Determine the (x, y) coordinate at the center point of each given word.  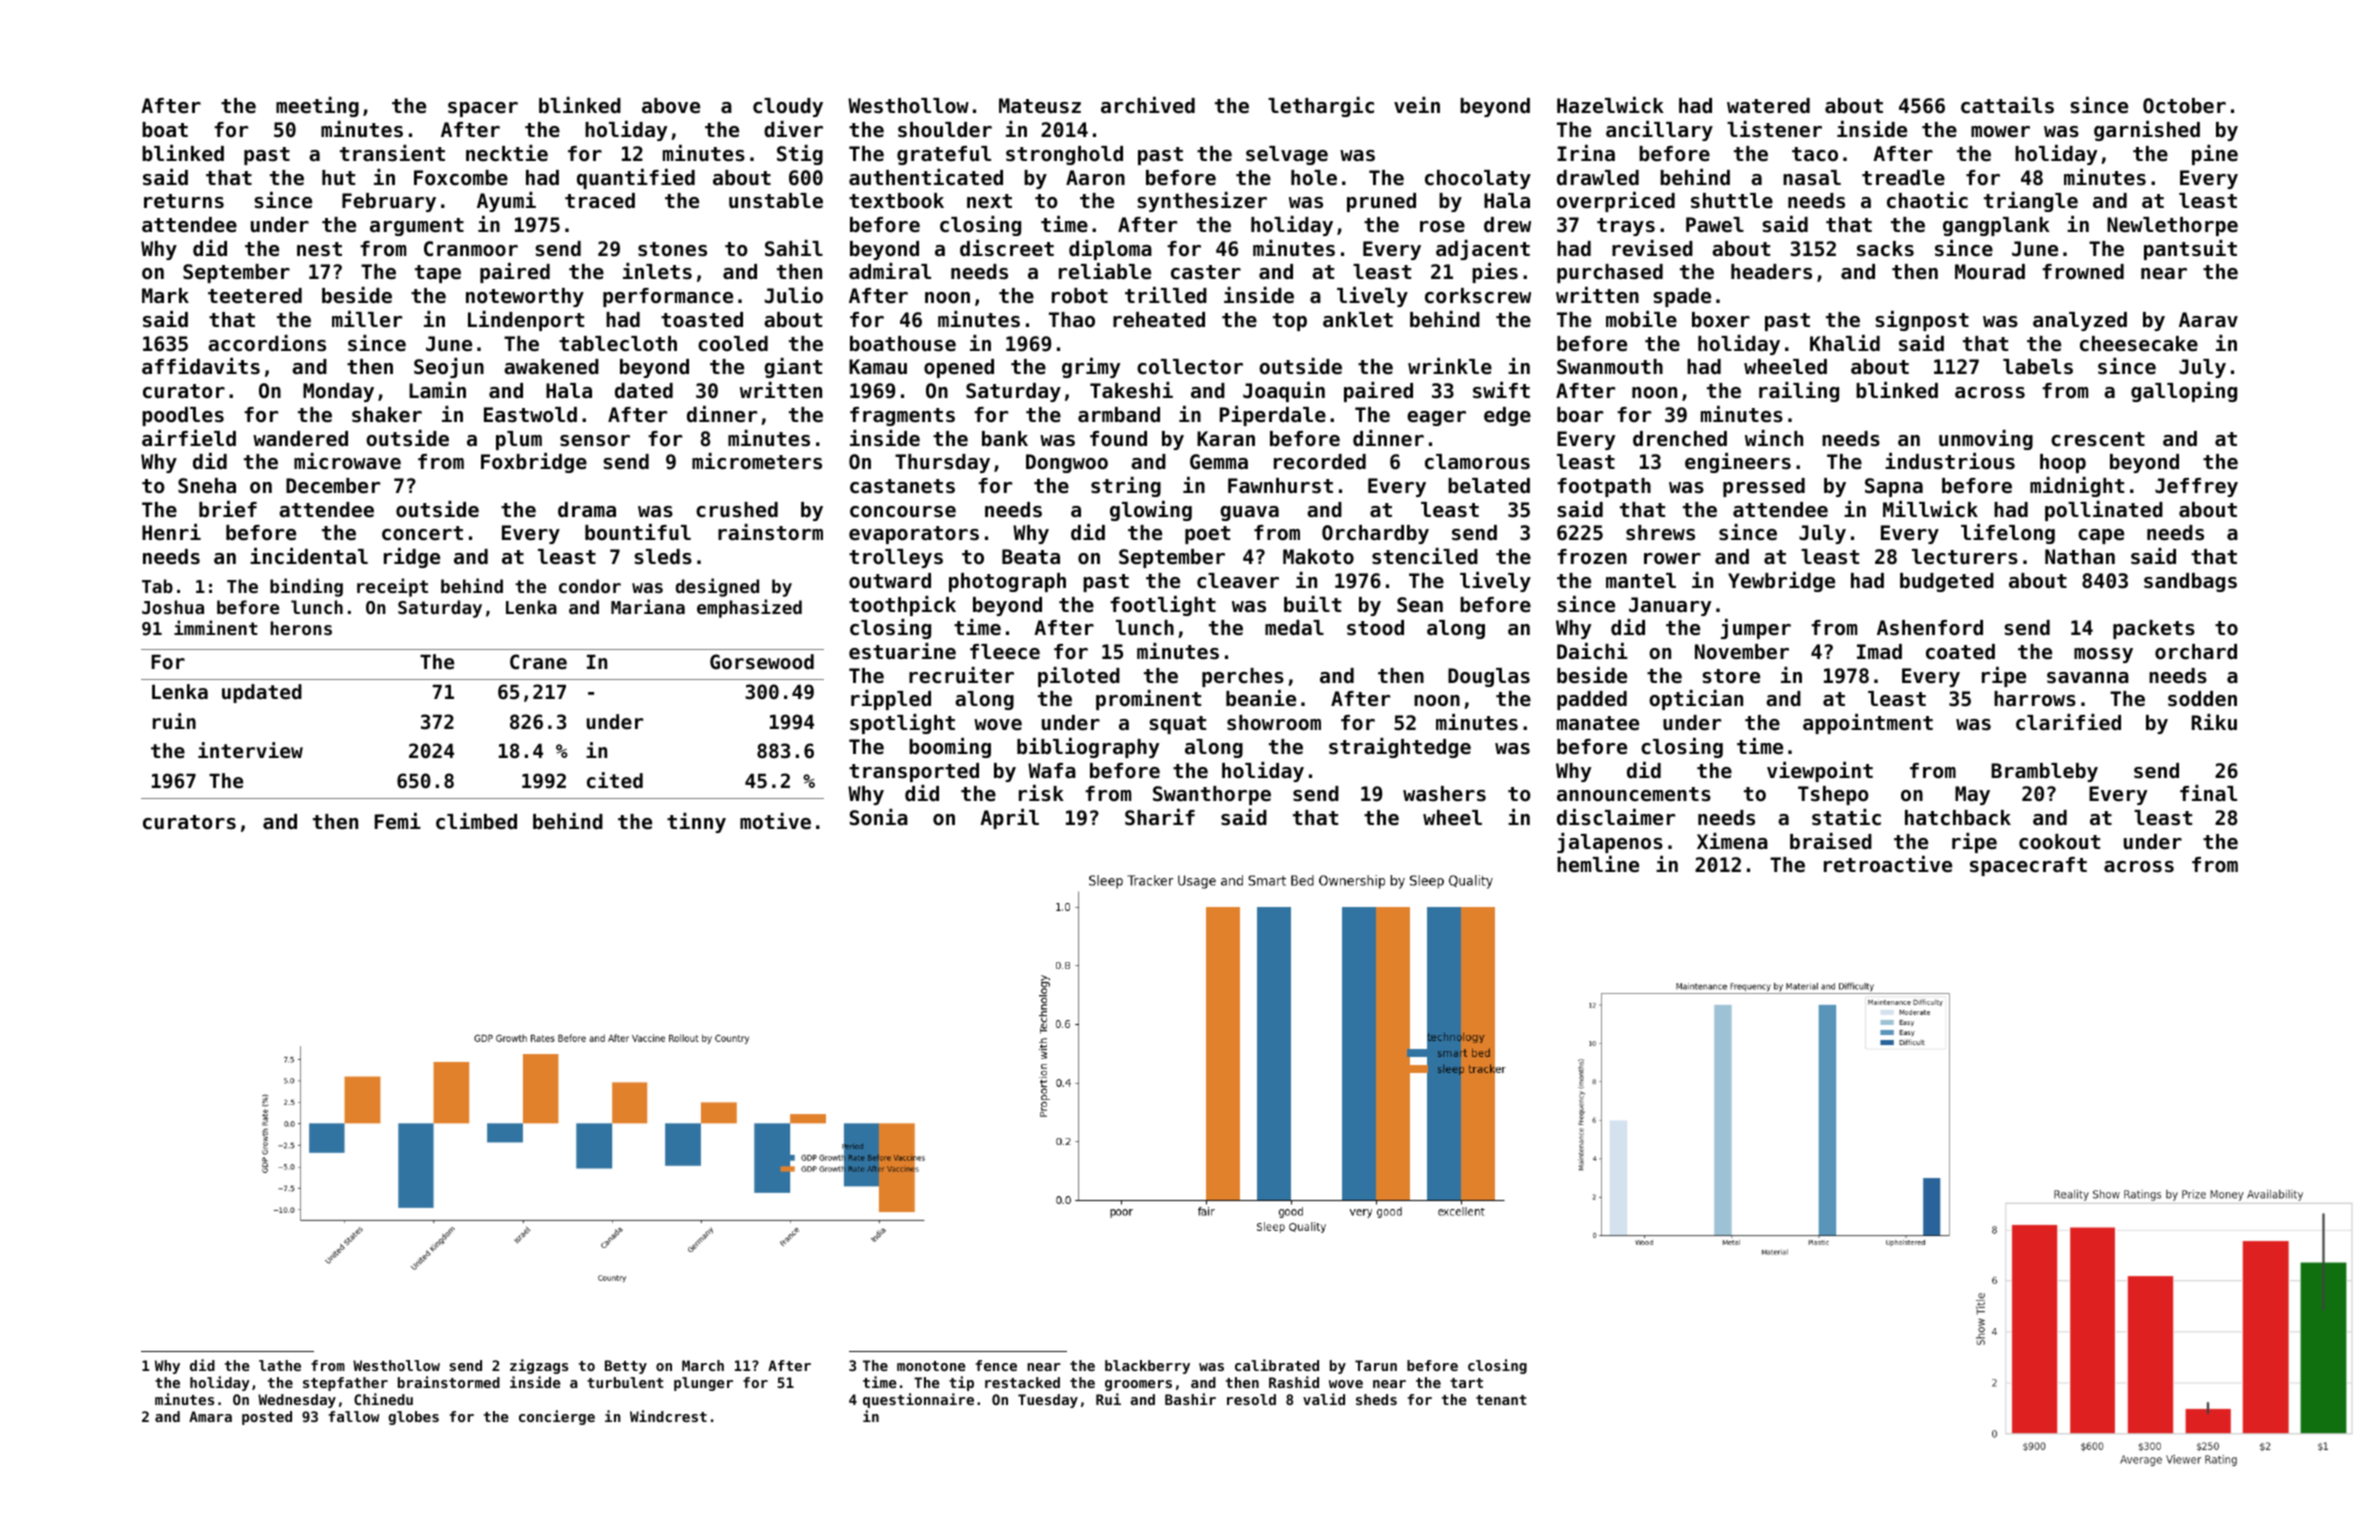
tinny (696, 823)
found (1118, 439)
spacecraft (2028, 866)
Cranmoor (471, 249)
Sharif (1160, 817)
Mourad (1990, 272)
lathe (280, 1365)
